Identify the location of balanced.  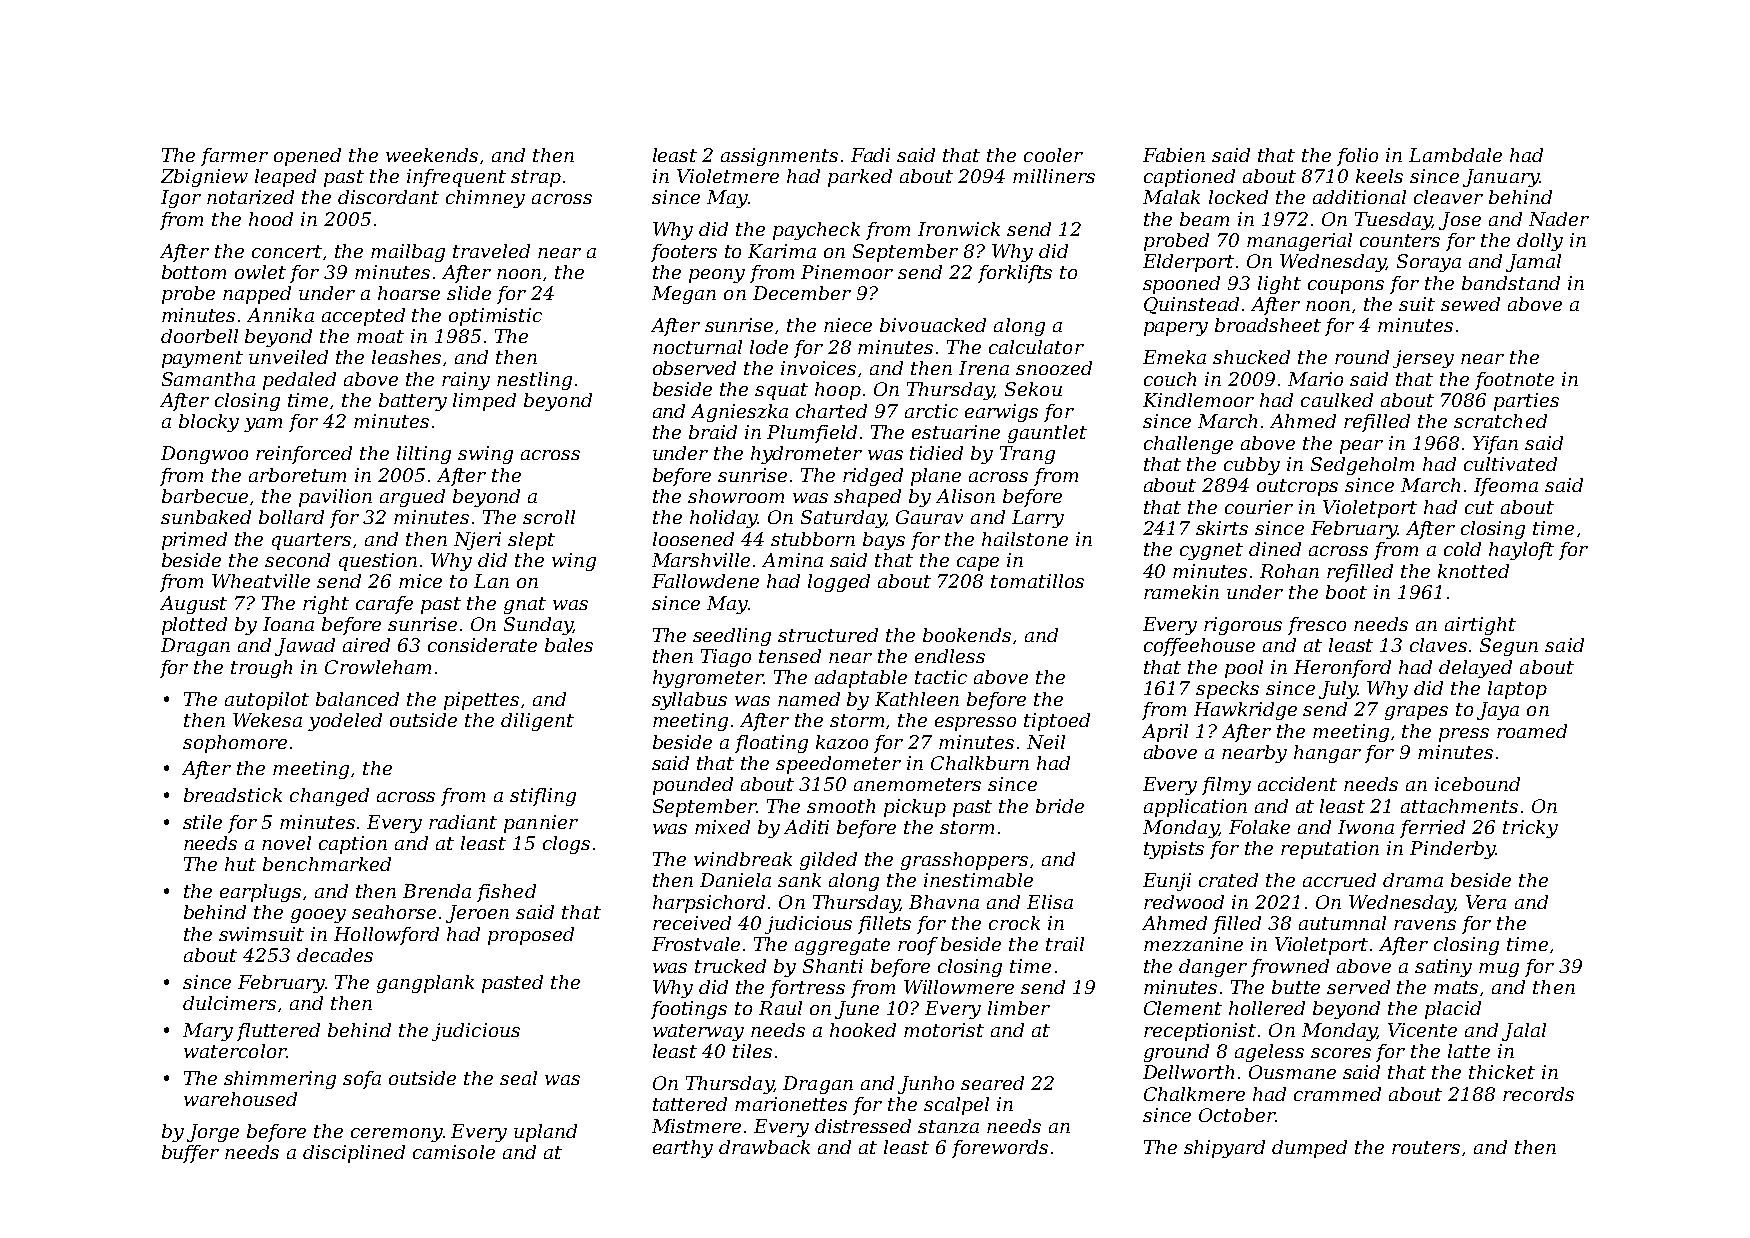
(357, 699).
